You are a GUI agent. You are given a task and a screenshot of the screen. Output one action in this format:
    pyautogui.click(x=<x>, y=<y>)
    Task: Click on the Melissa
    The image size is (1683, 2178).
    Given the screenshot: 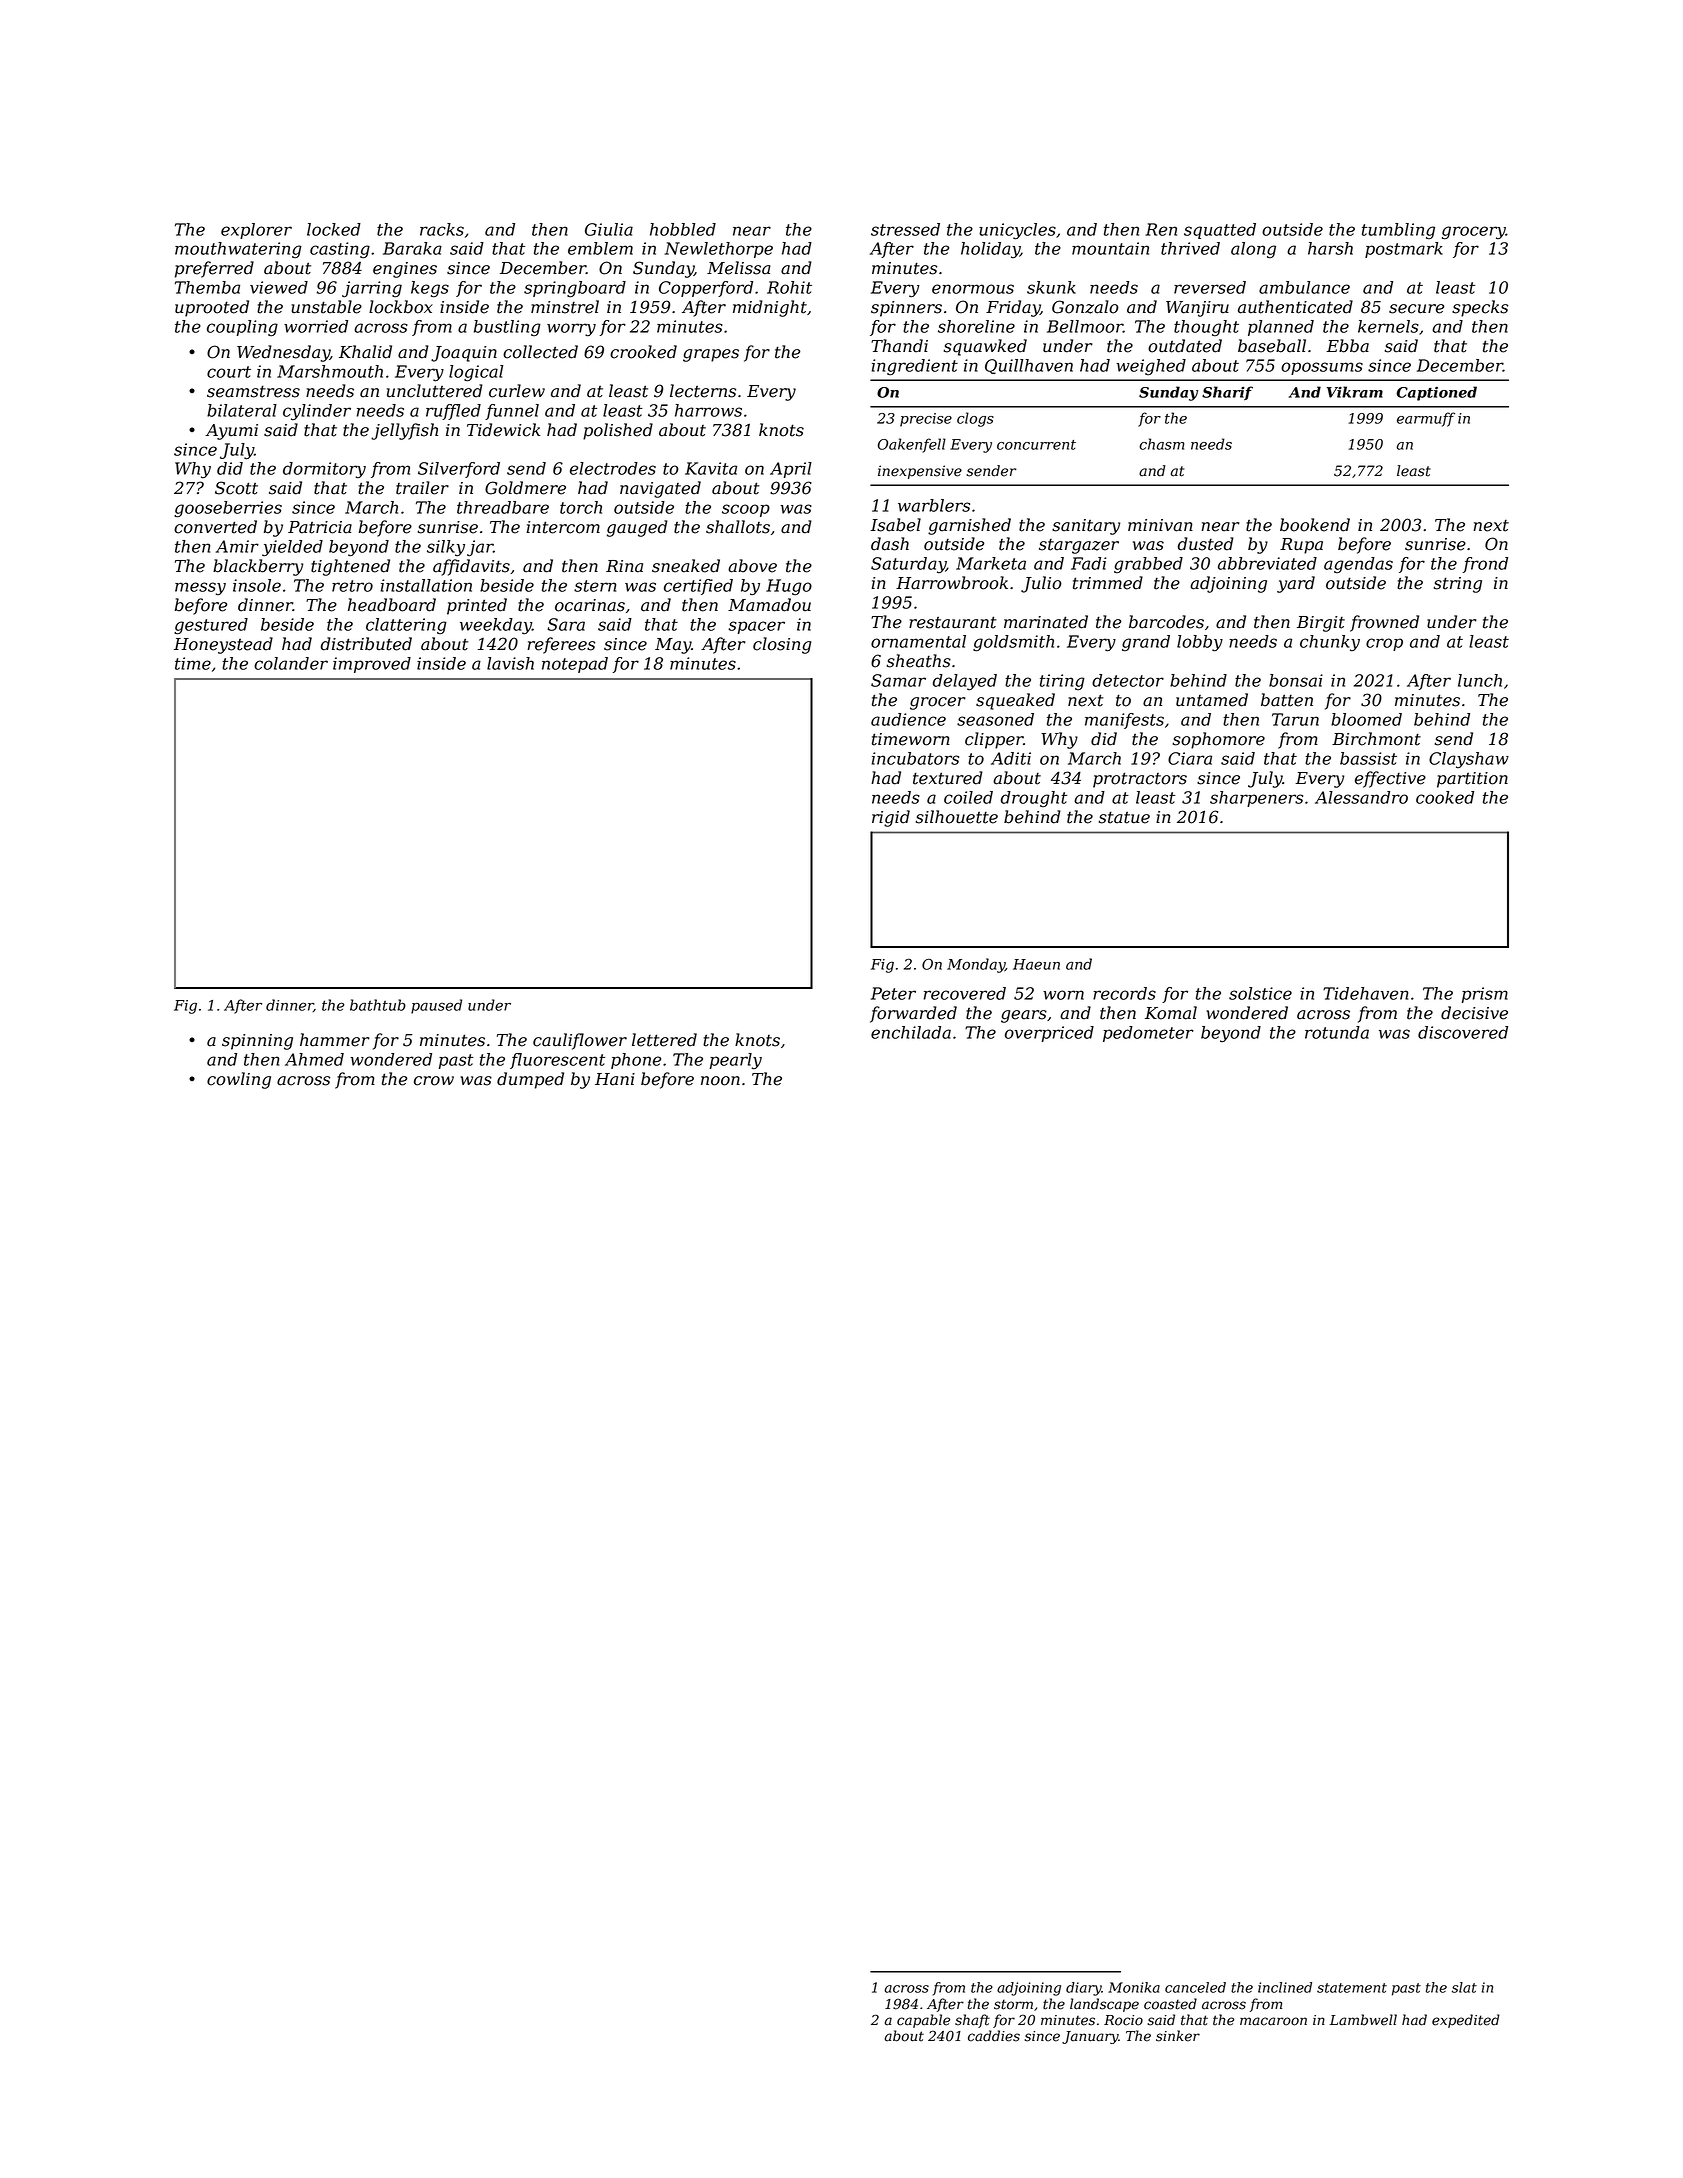 What is the action you would take?
    pyautogui.click(x=739, y=268)
